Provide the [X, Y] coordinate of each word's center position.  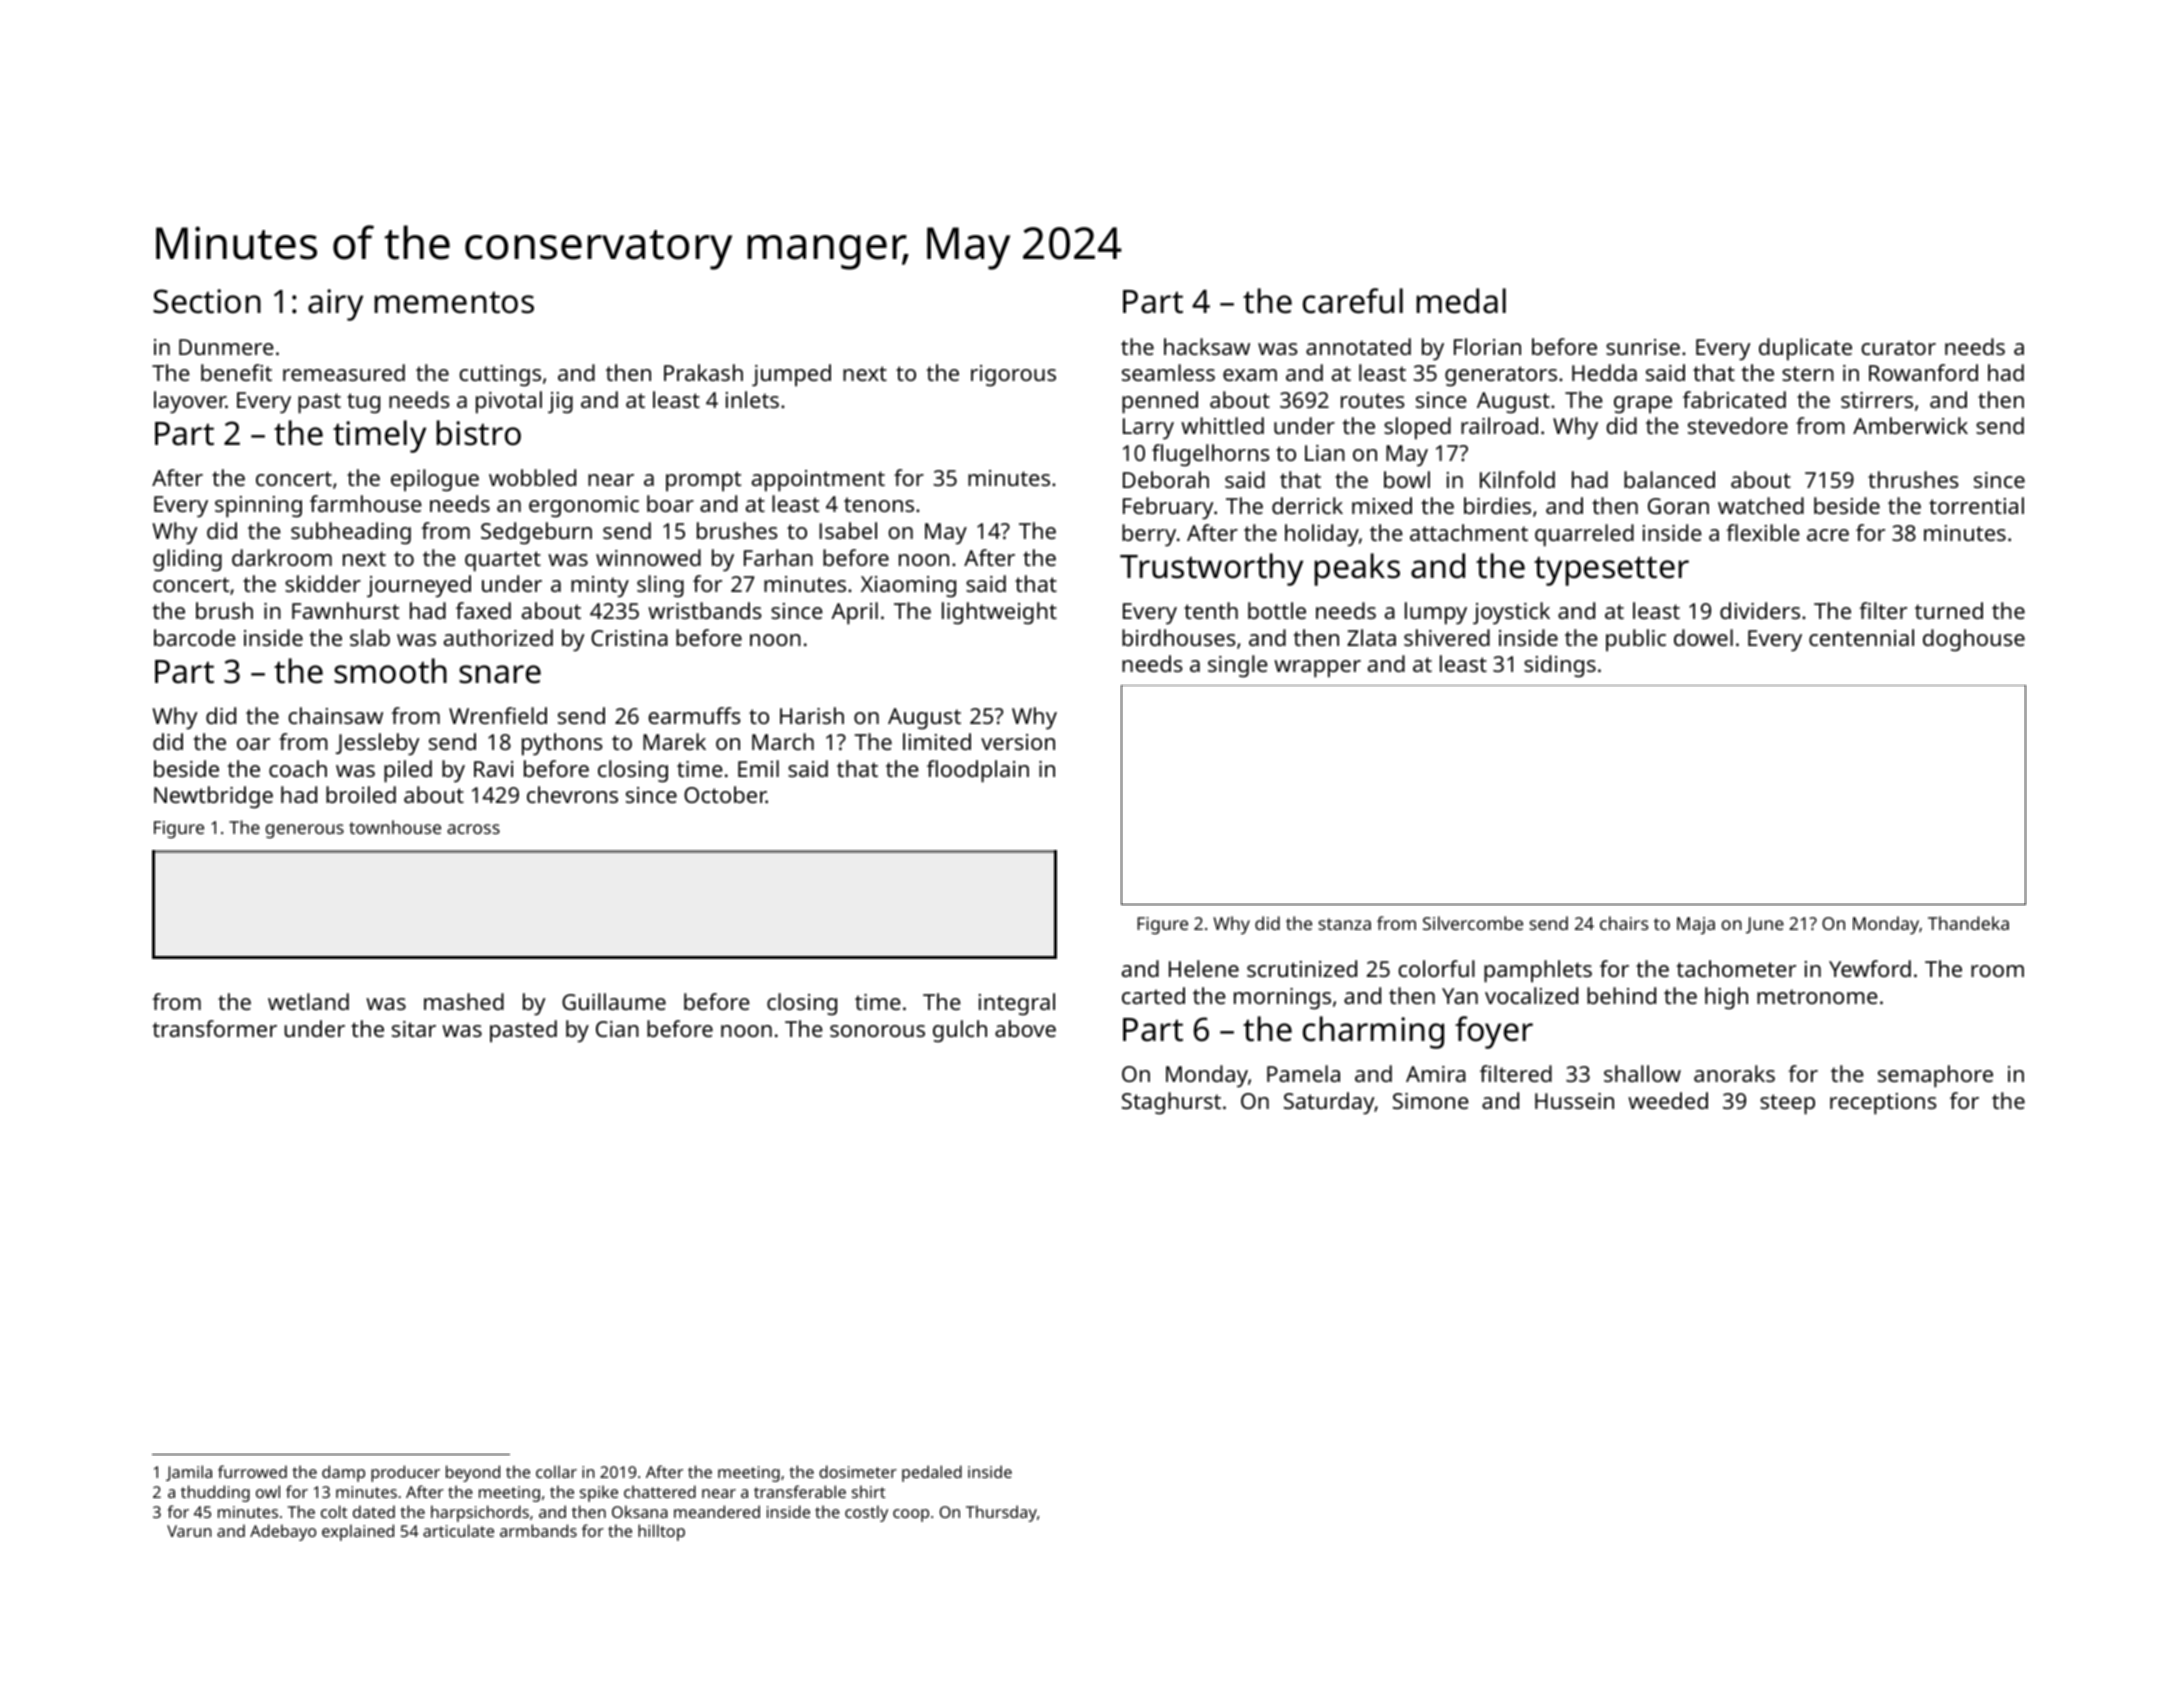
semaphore [1935, 1076]
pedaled [932, 1473]
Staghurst [1171, 1103]
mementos [454, 302]
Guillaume [614, 1001]
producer [405, 1473]
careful [1353, 301]
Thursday [1001, 1513]
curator [1898, 347]
